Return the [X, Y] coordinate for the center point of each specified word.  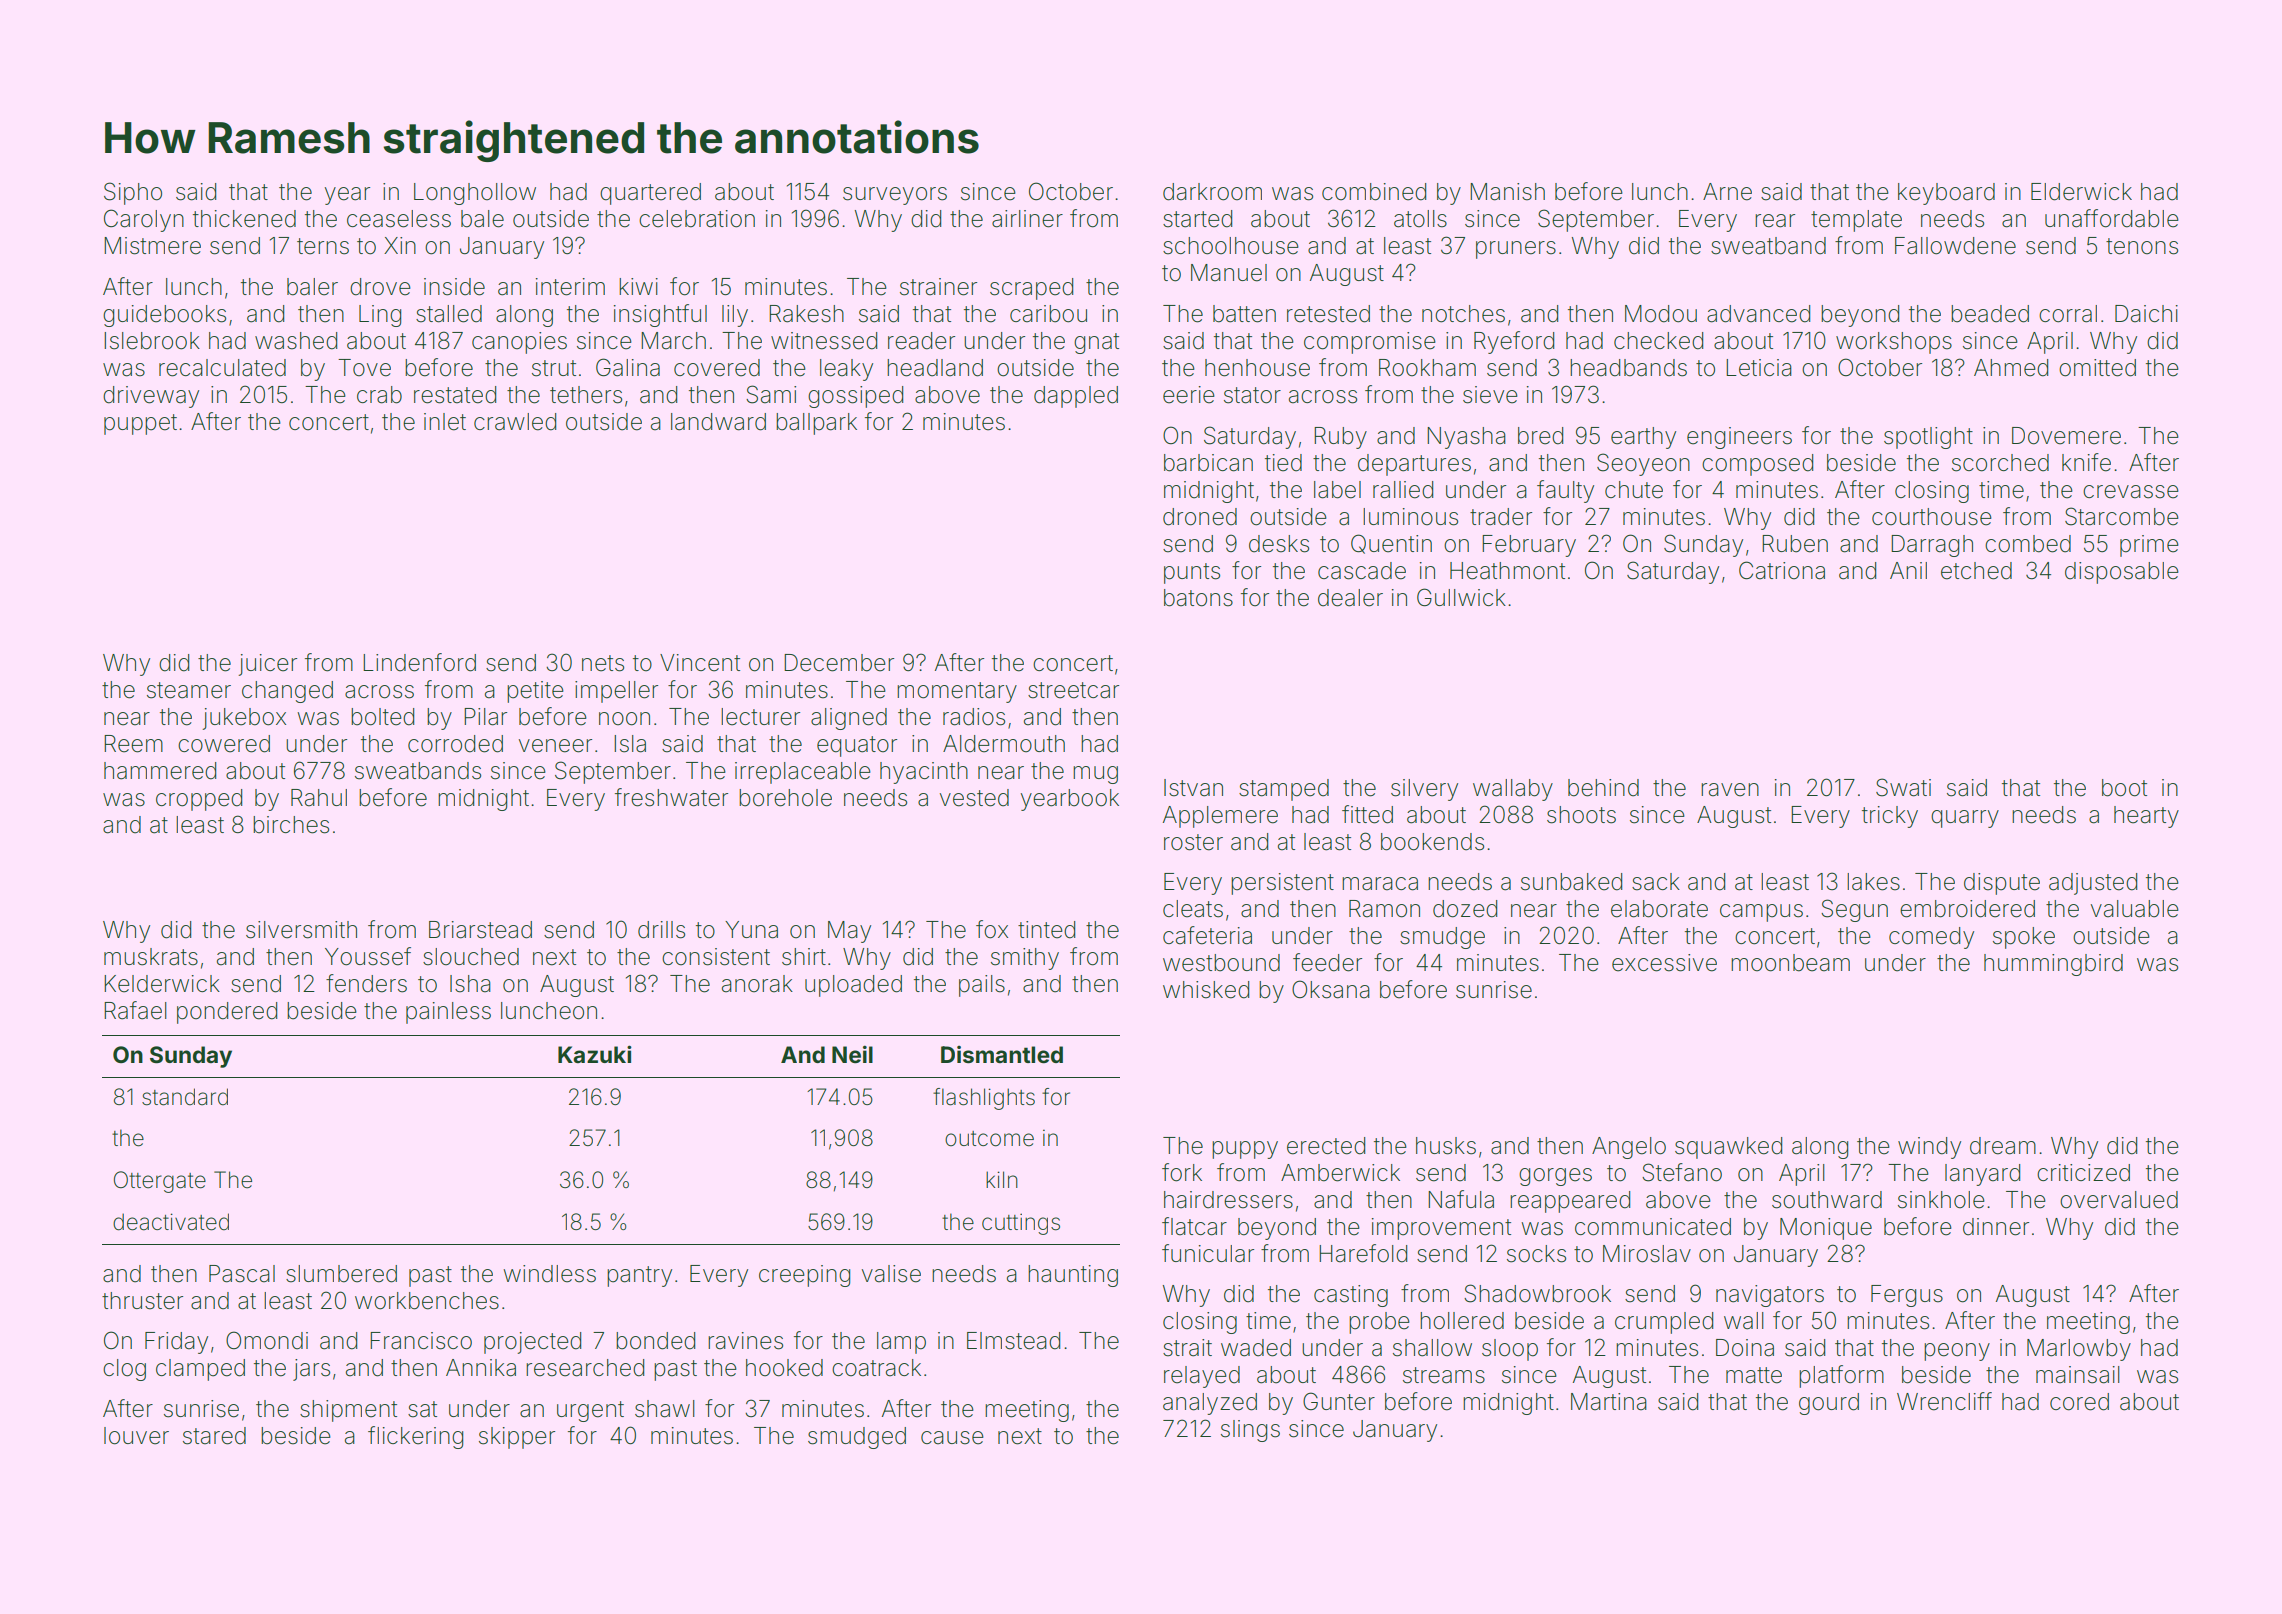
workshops [1894, 343]
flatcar [1194, 1226]
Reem [133, 744]
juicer [267, 665]
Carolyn [144, 220]
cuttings [1021, 1224]
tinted [1046, 930]
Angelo [1629, 1148]
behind [1603, 788]
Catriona [1782, 570]
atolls [1420, 219]
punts [1192, 573]
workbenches [427, 1301]
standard [185, 1097]
